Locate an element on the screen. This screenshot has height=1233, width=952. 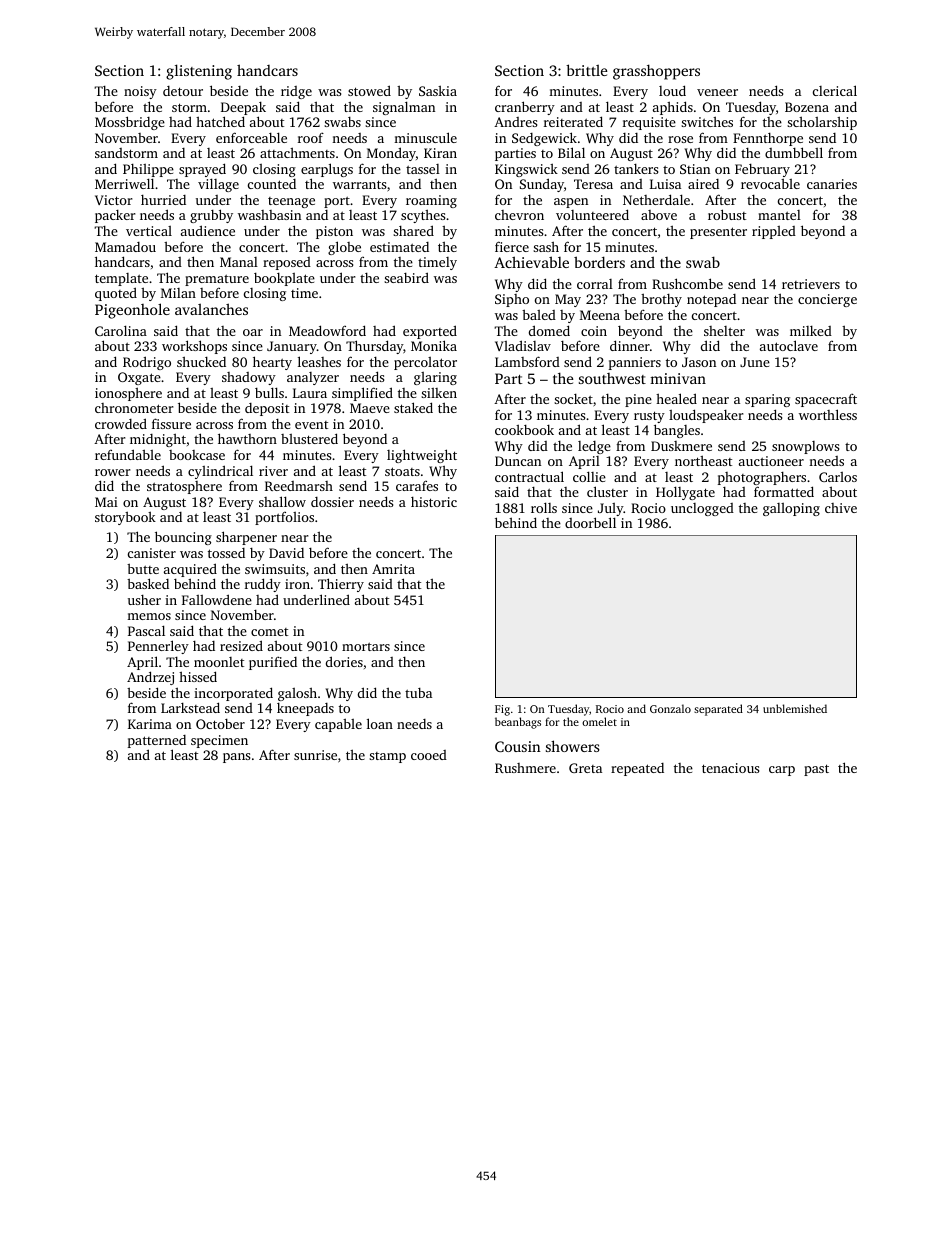
cooed is located at coordinates (429, 755).
